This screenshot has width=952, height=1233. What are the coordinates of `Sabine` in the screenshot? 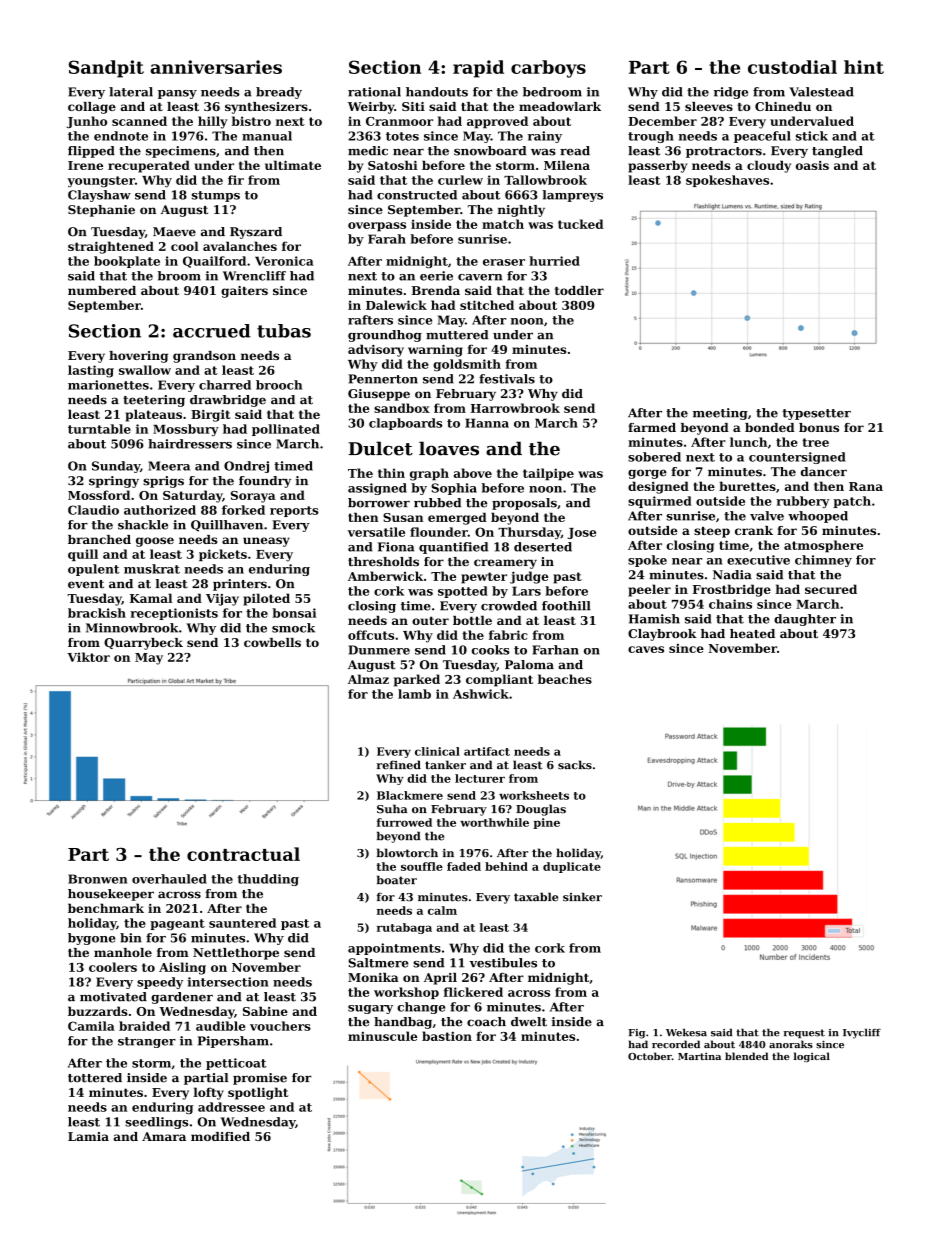 It's located at (265, 1011).
